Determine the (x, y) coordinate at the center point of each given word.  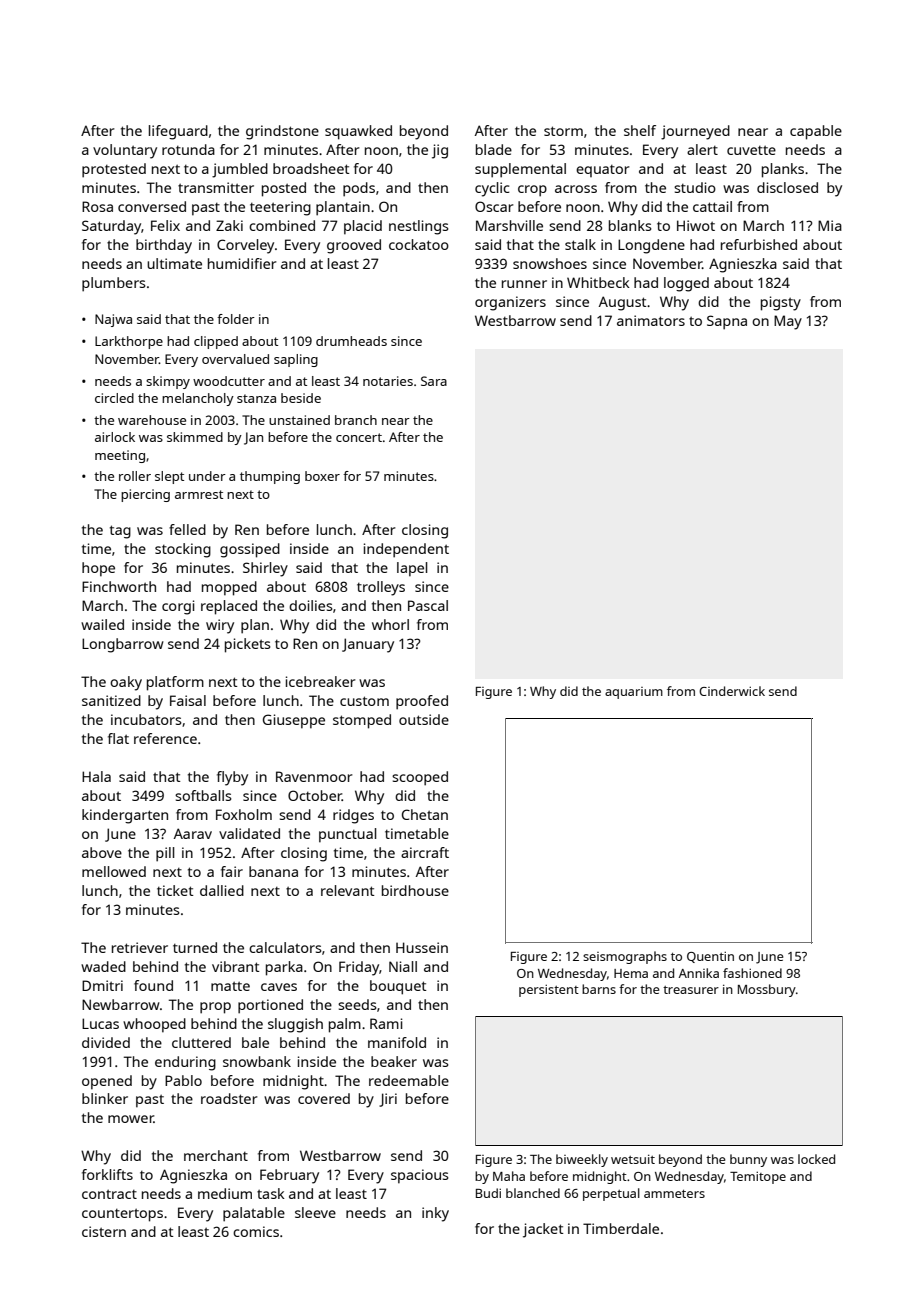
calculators (285, 947)
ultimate (174, 263)
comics (256, 1231)
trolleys (381, 588)
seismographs (625, 957)
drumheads (351, 341)
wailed (102, 624)
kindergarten (125, 816)
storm (563, 131)
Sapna (727, 322)
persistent (549, 990)
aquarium (634, 693)
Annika (699, 973)
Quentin (710, 957)
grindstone (282, 132)
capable (816, 132)
